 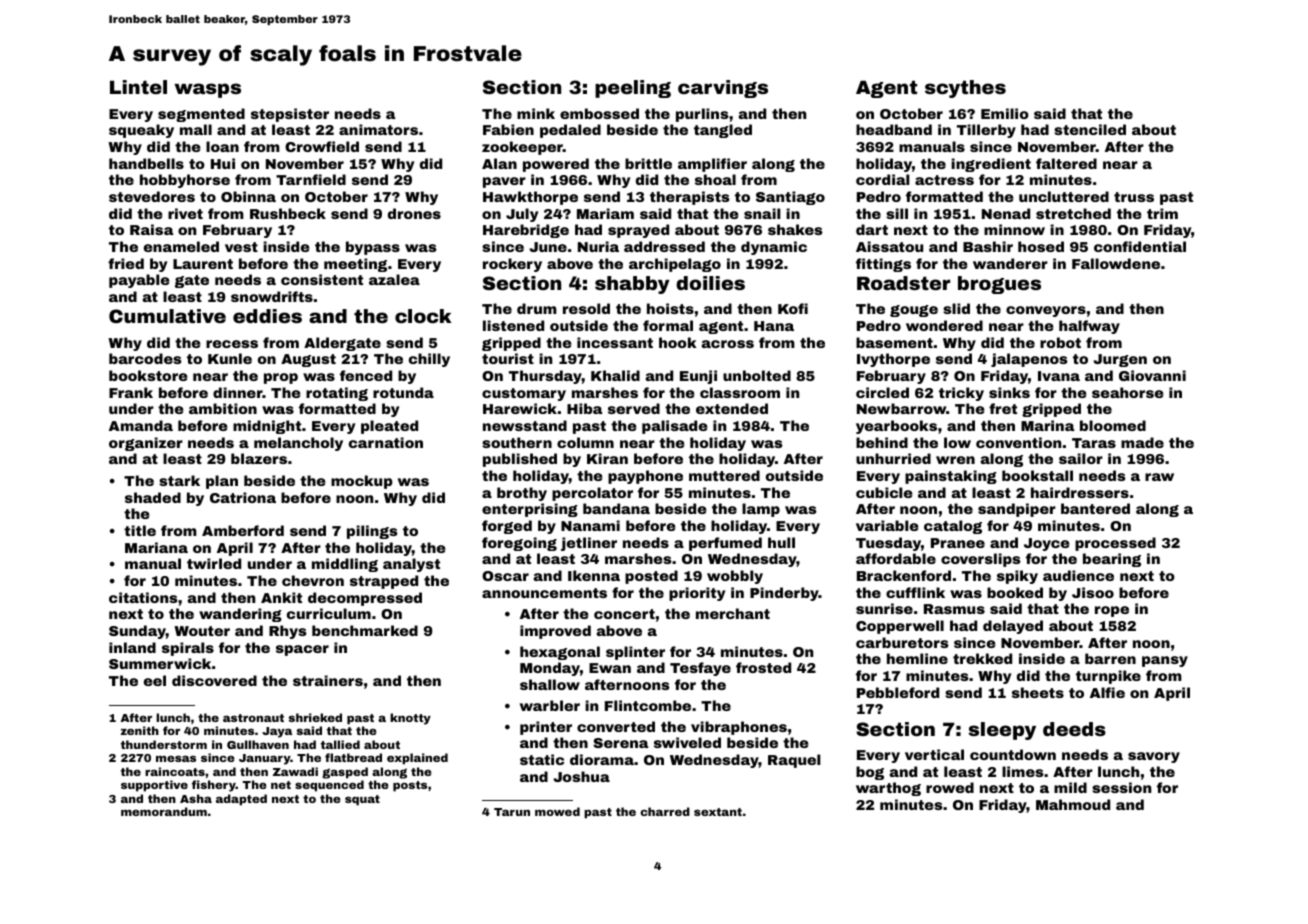 What do you see at coordinates (362, 800) in the screenshot?
I see `squat` at bounding box center [362, 800].
